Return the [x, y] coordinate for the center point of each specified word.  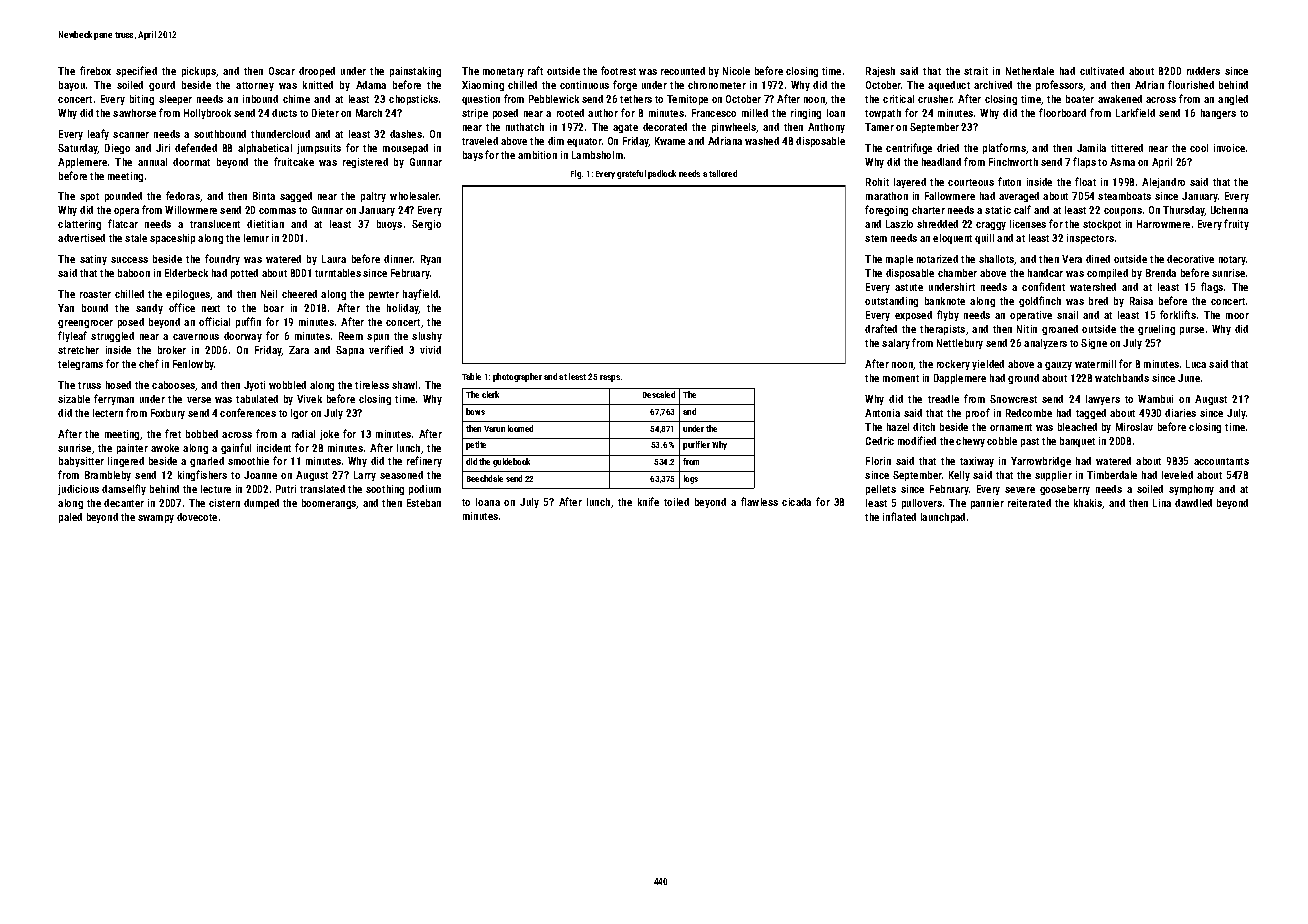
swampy [156, 519]
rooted [570, 113]
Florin [878, 461]
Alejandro [1163, 183]
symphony [1191, 490]
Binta [264, 196]
